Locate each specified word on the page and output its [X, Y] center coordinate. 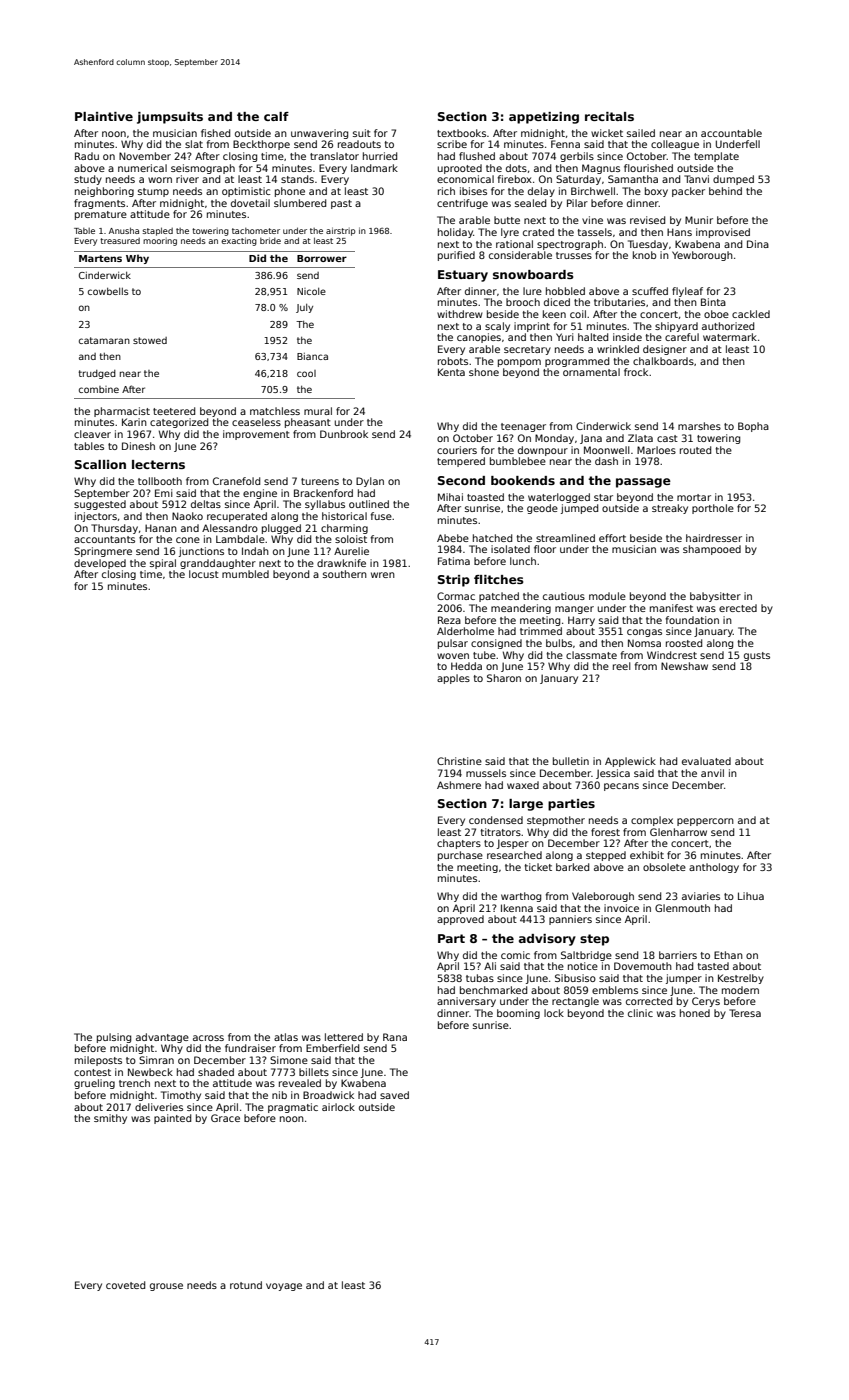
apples [453, 679]
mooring [160, 242]
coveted [125, 1285]
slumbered [300, 203]
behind [725, 191]
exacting [239, 241]
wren [383, 575]
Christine [459, 761]
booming [518, 1014]
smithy [110, 1119]
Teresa [745, 1013]
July [304, 308]
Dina [758, 244]
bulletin [571, 761]
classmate [591, 655]
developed [100, 564]
